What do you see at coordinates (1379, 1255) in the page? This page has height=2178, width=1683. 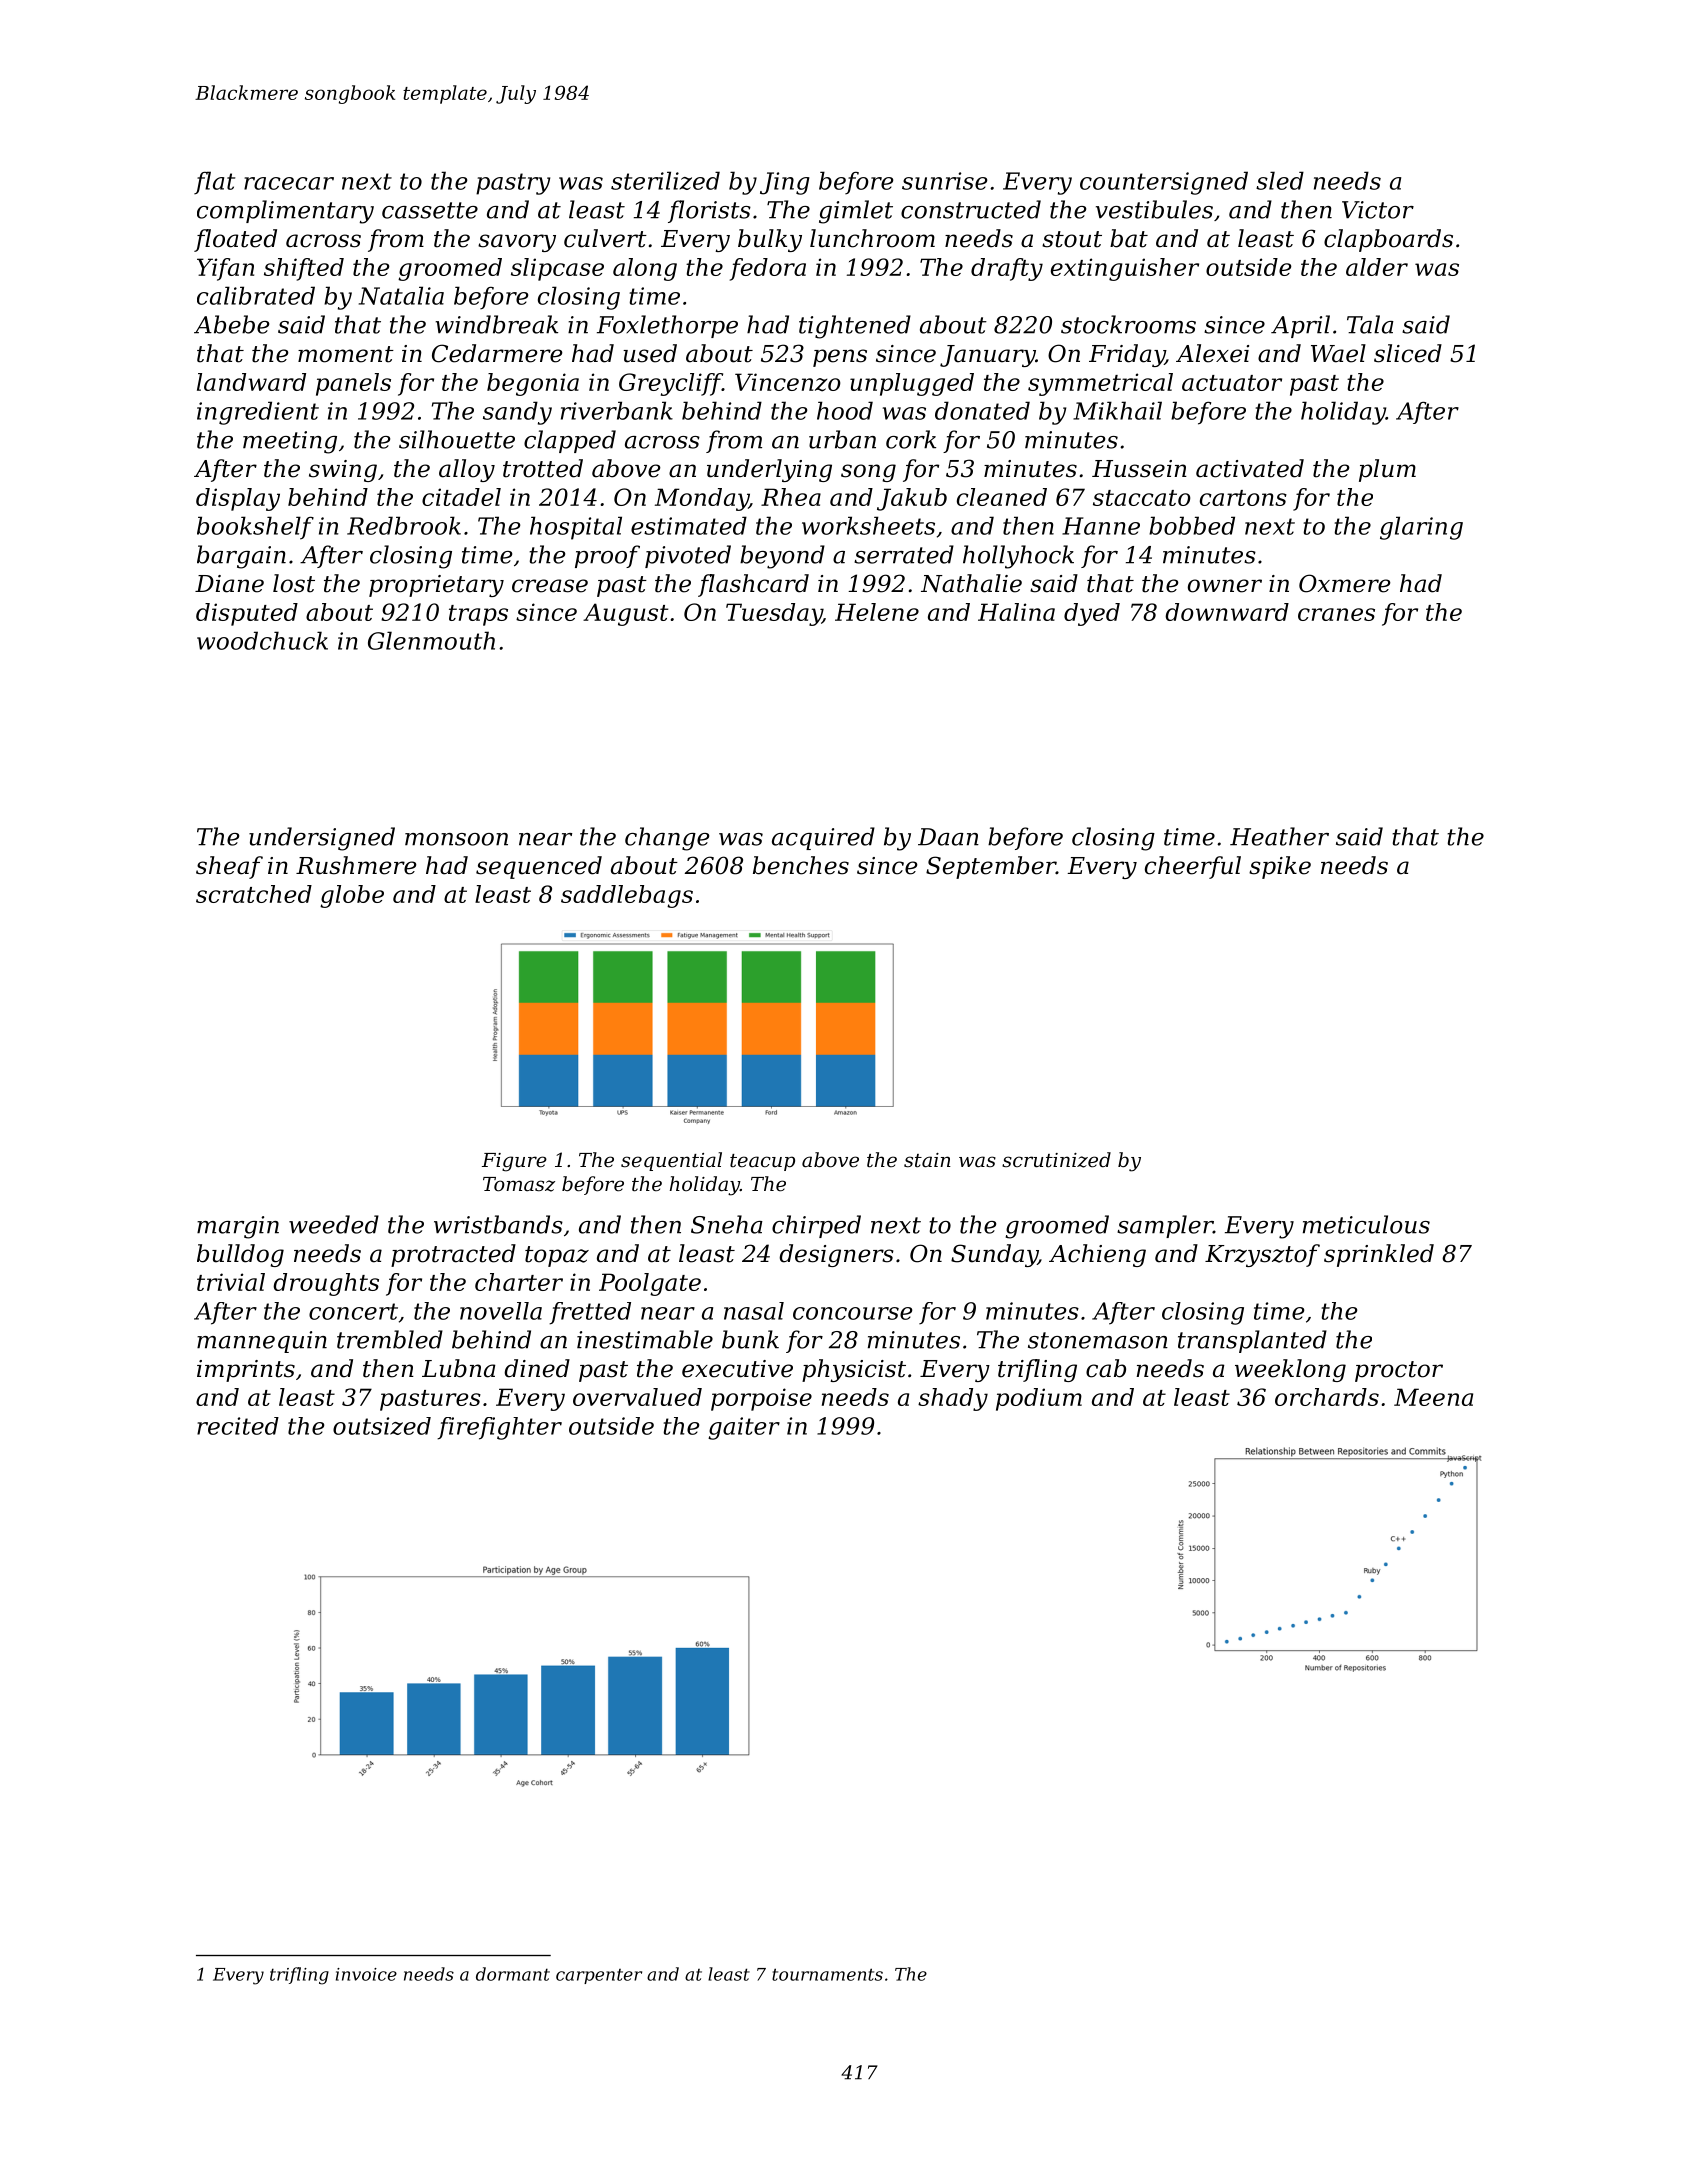 I see `sprinkled` at bounding box center [1379, 1255].
